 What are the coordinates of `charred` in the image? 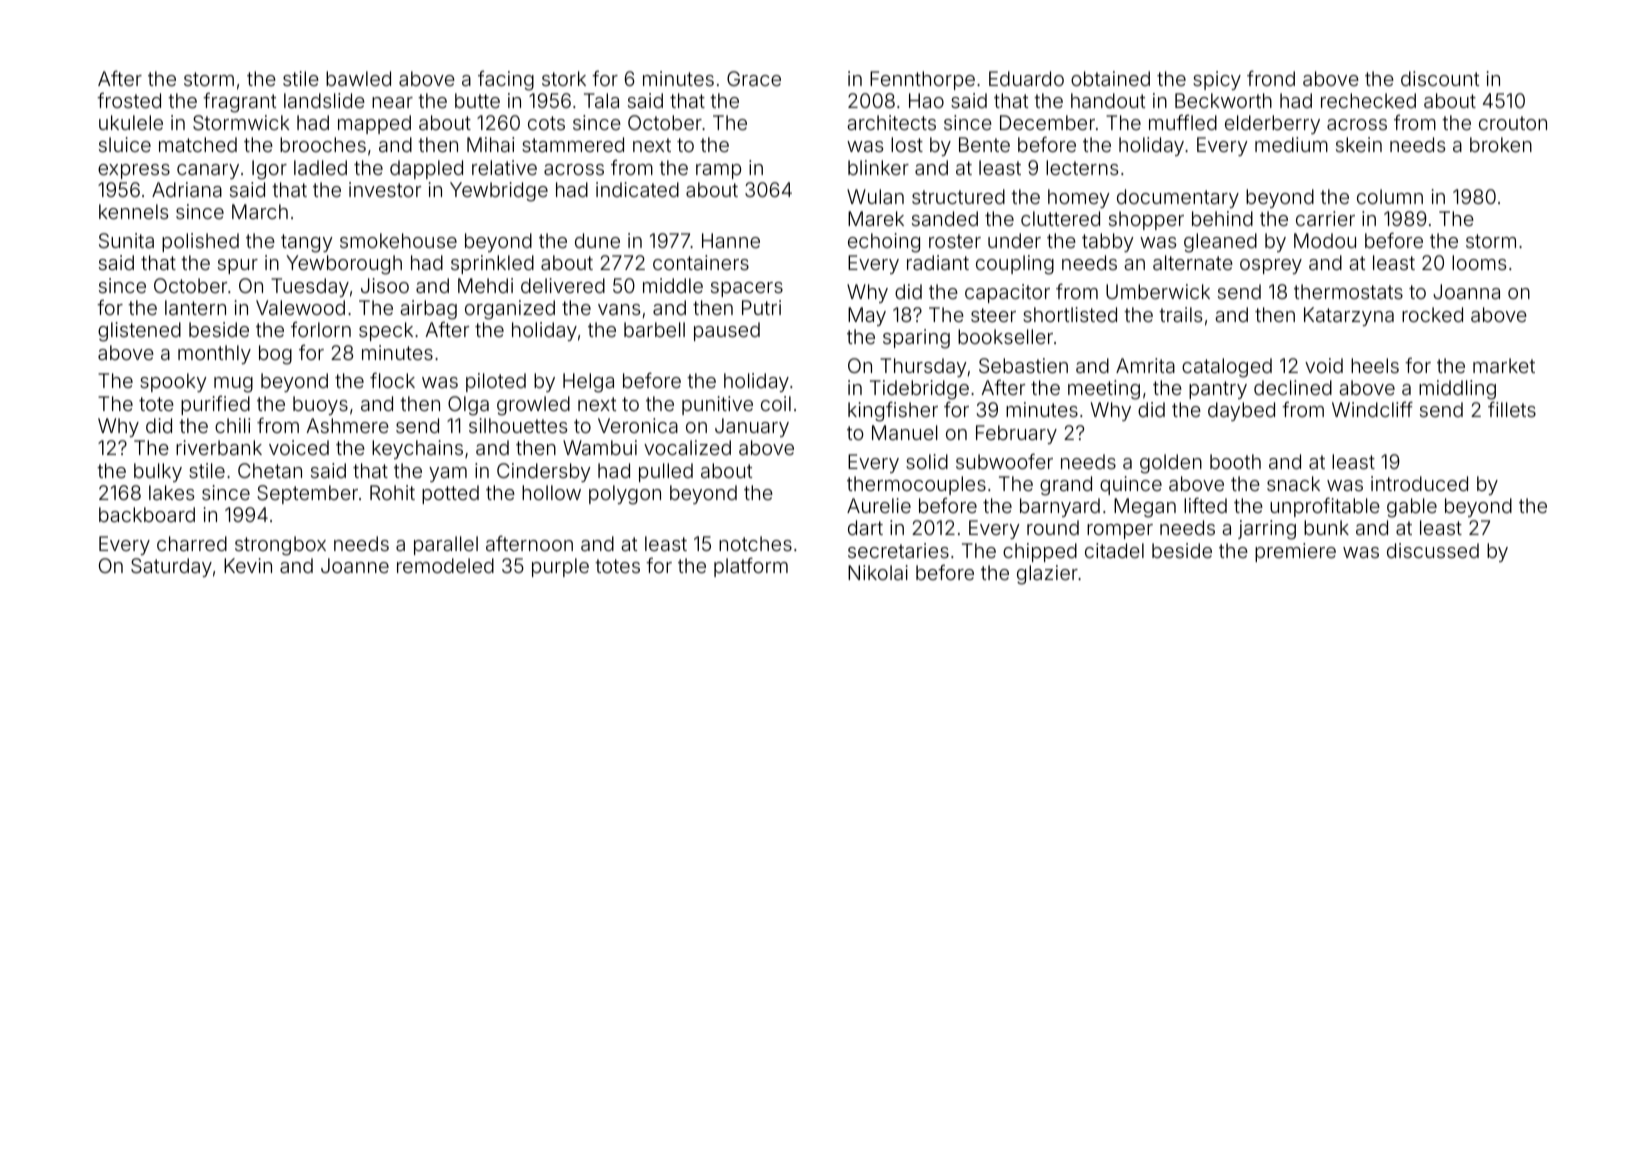 It's located at (192, 543).
